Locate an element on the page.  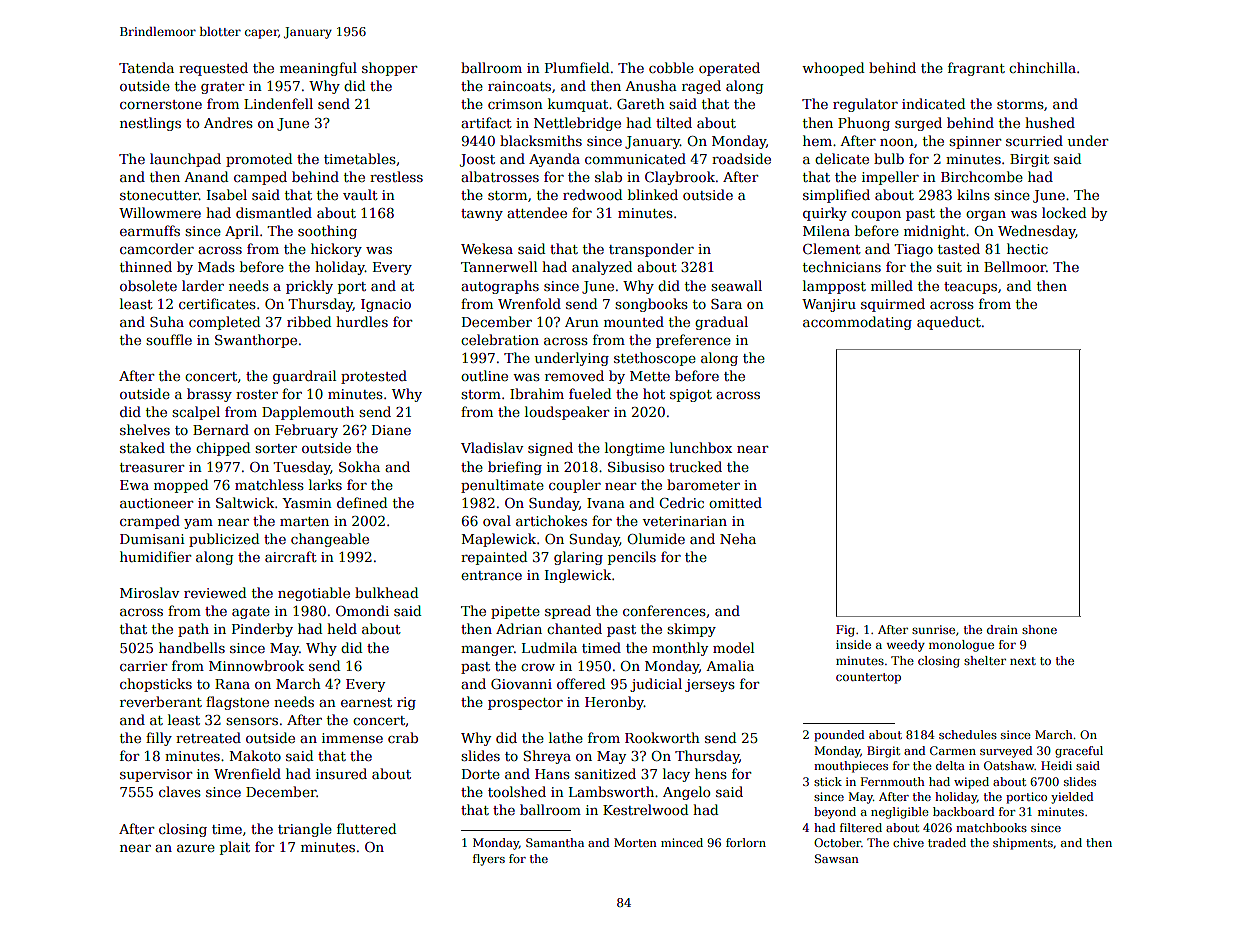
reverberant is located at coordinates (161, 701).
